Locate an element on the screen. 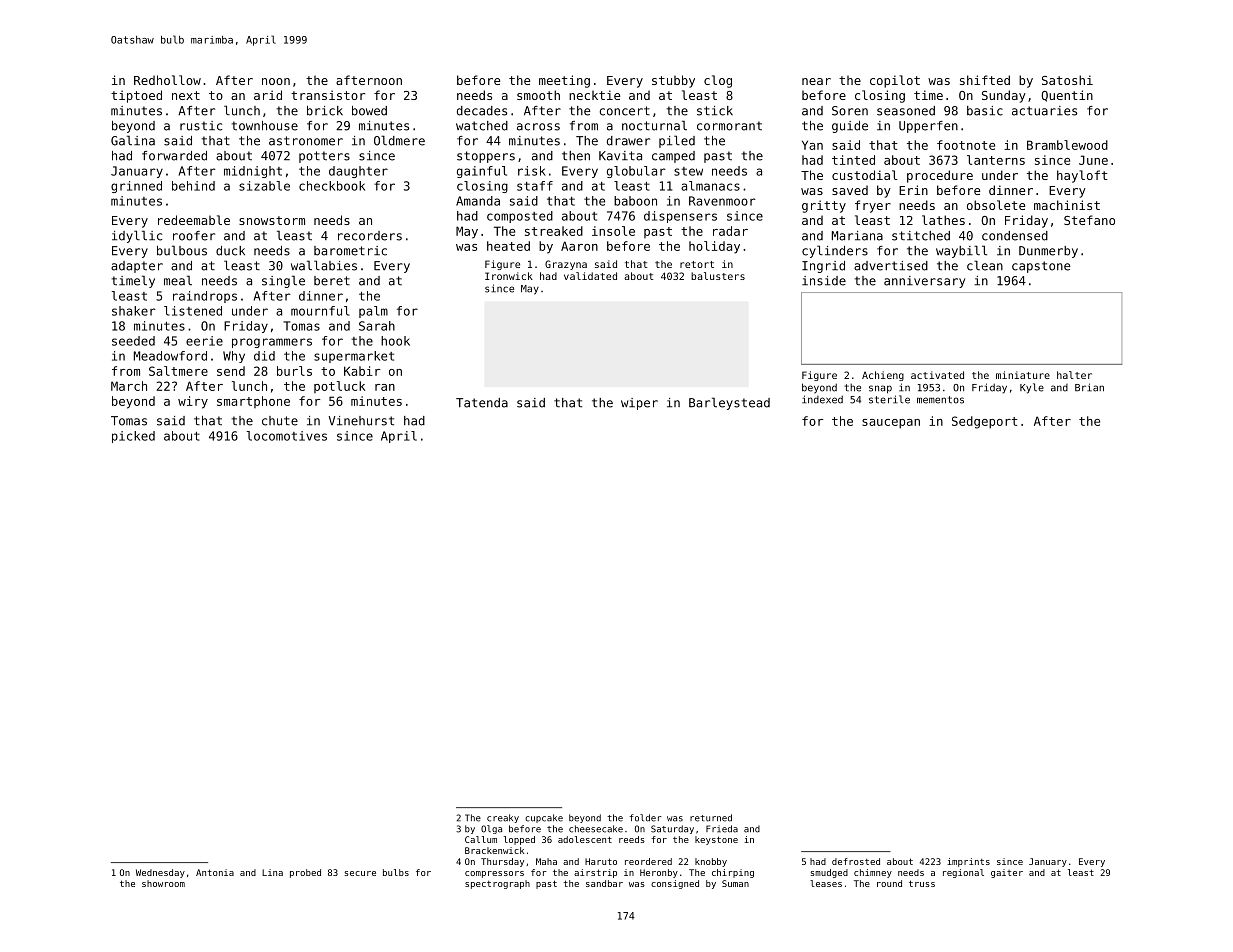 This screenshot has width=1233, height=952. locomotives is located at coordinates (287, 436).
